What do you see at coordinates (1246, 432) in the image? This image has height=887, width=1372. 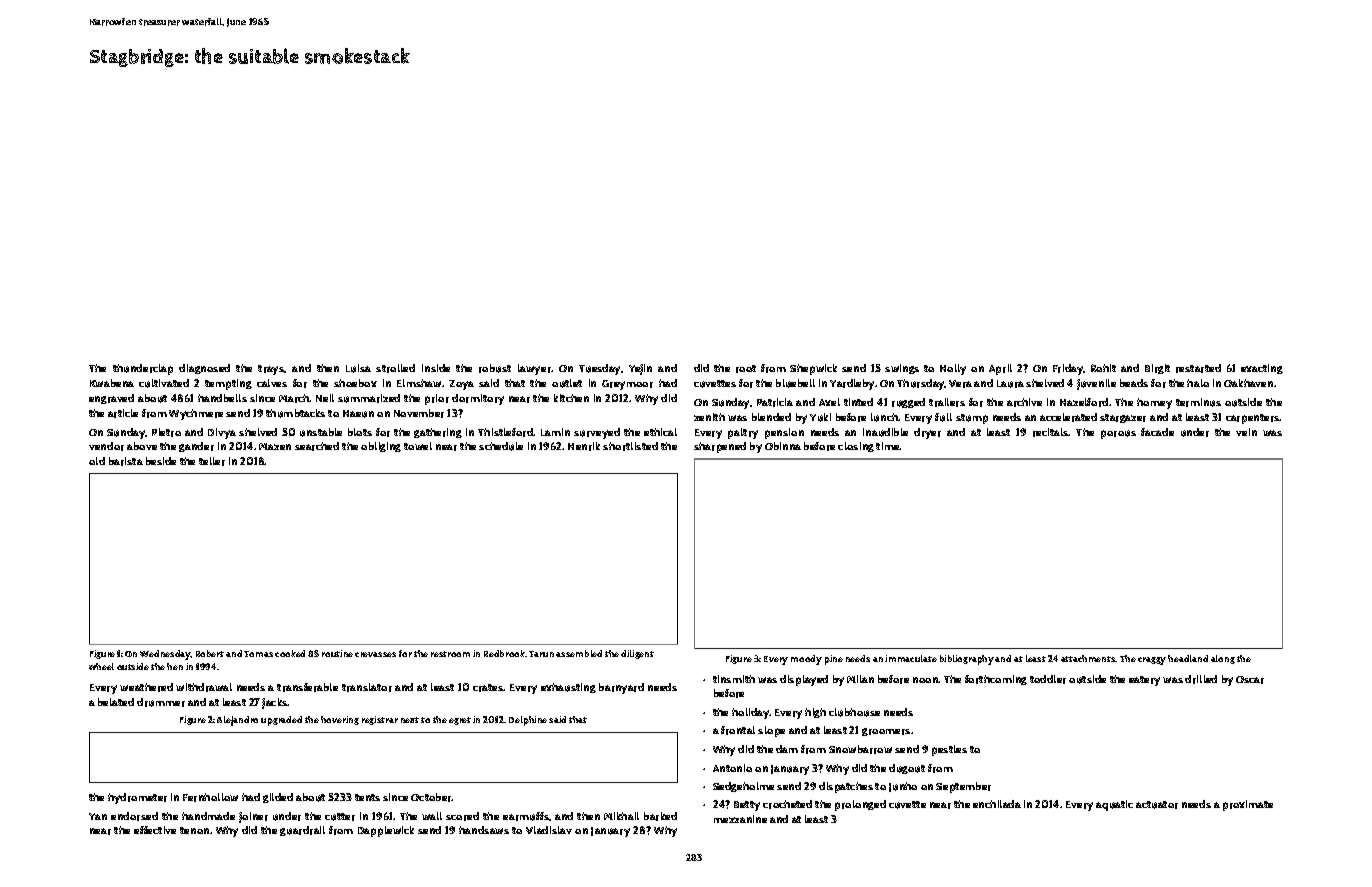 I see `vein` at bounding box center [1246, 432].
